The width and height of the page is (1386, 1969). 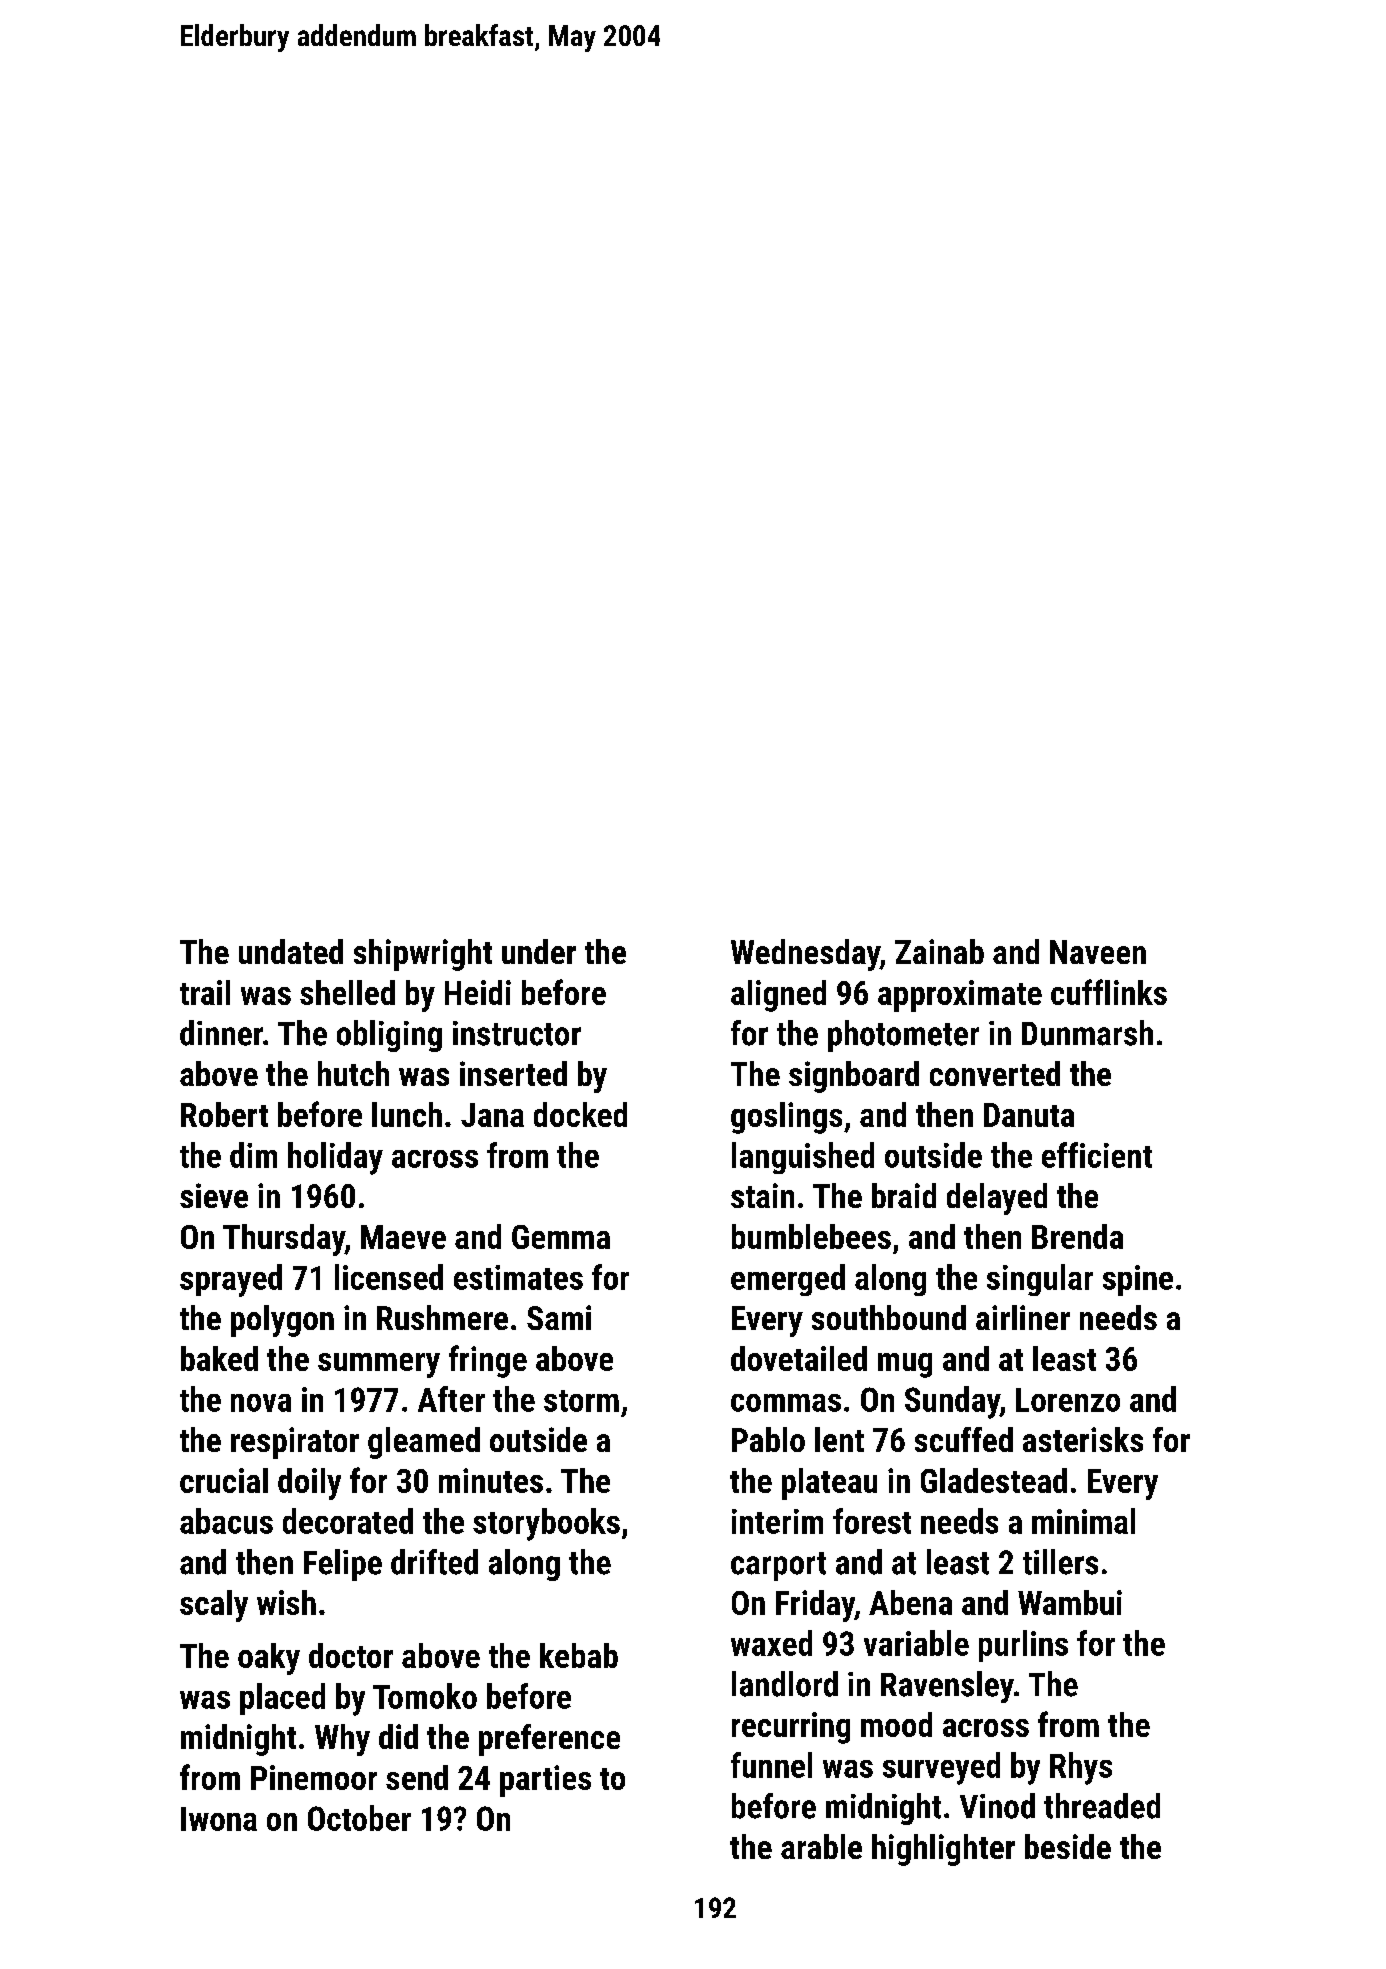 I want to click on preference, so click(x=549, y=1740).
